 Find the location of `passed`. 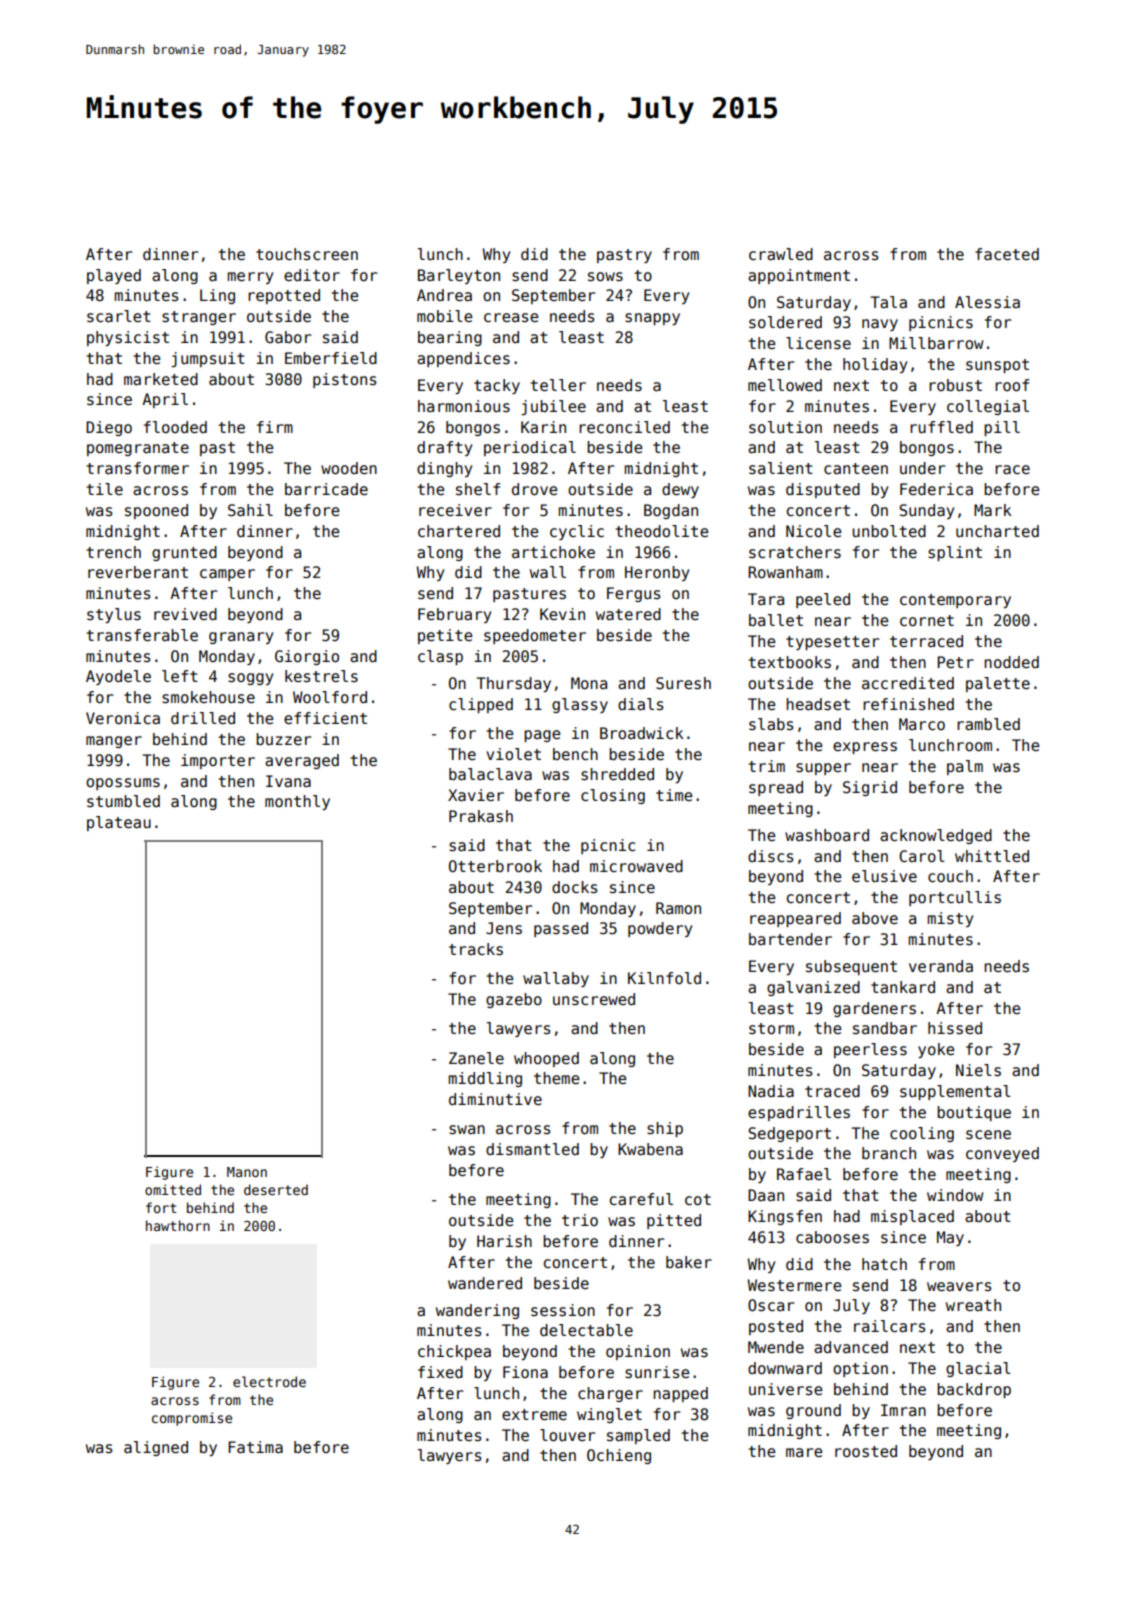

passed is located at coordinates (561, 929).
